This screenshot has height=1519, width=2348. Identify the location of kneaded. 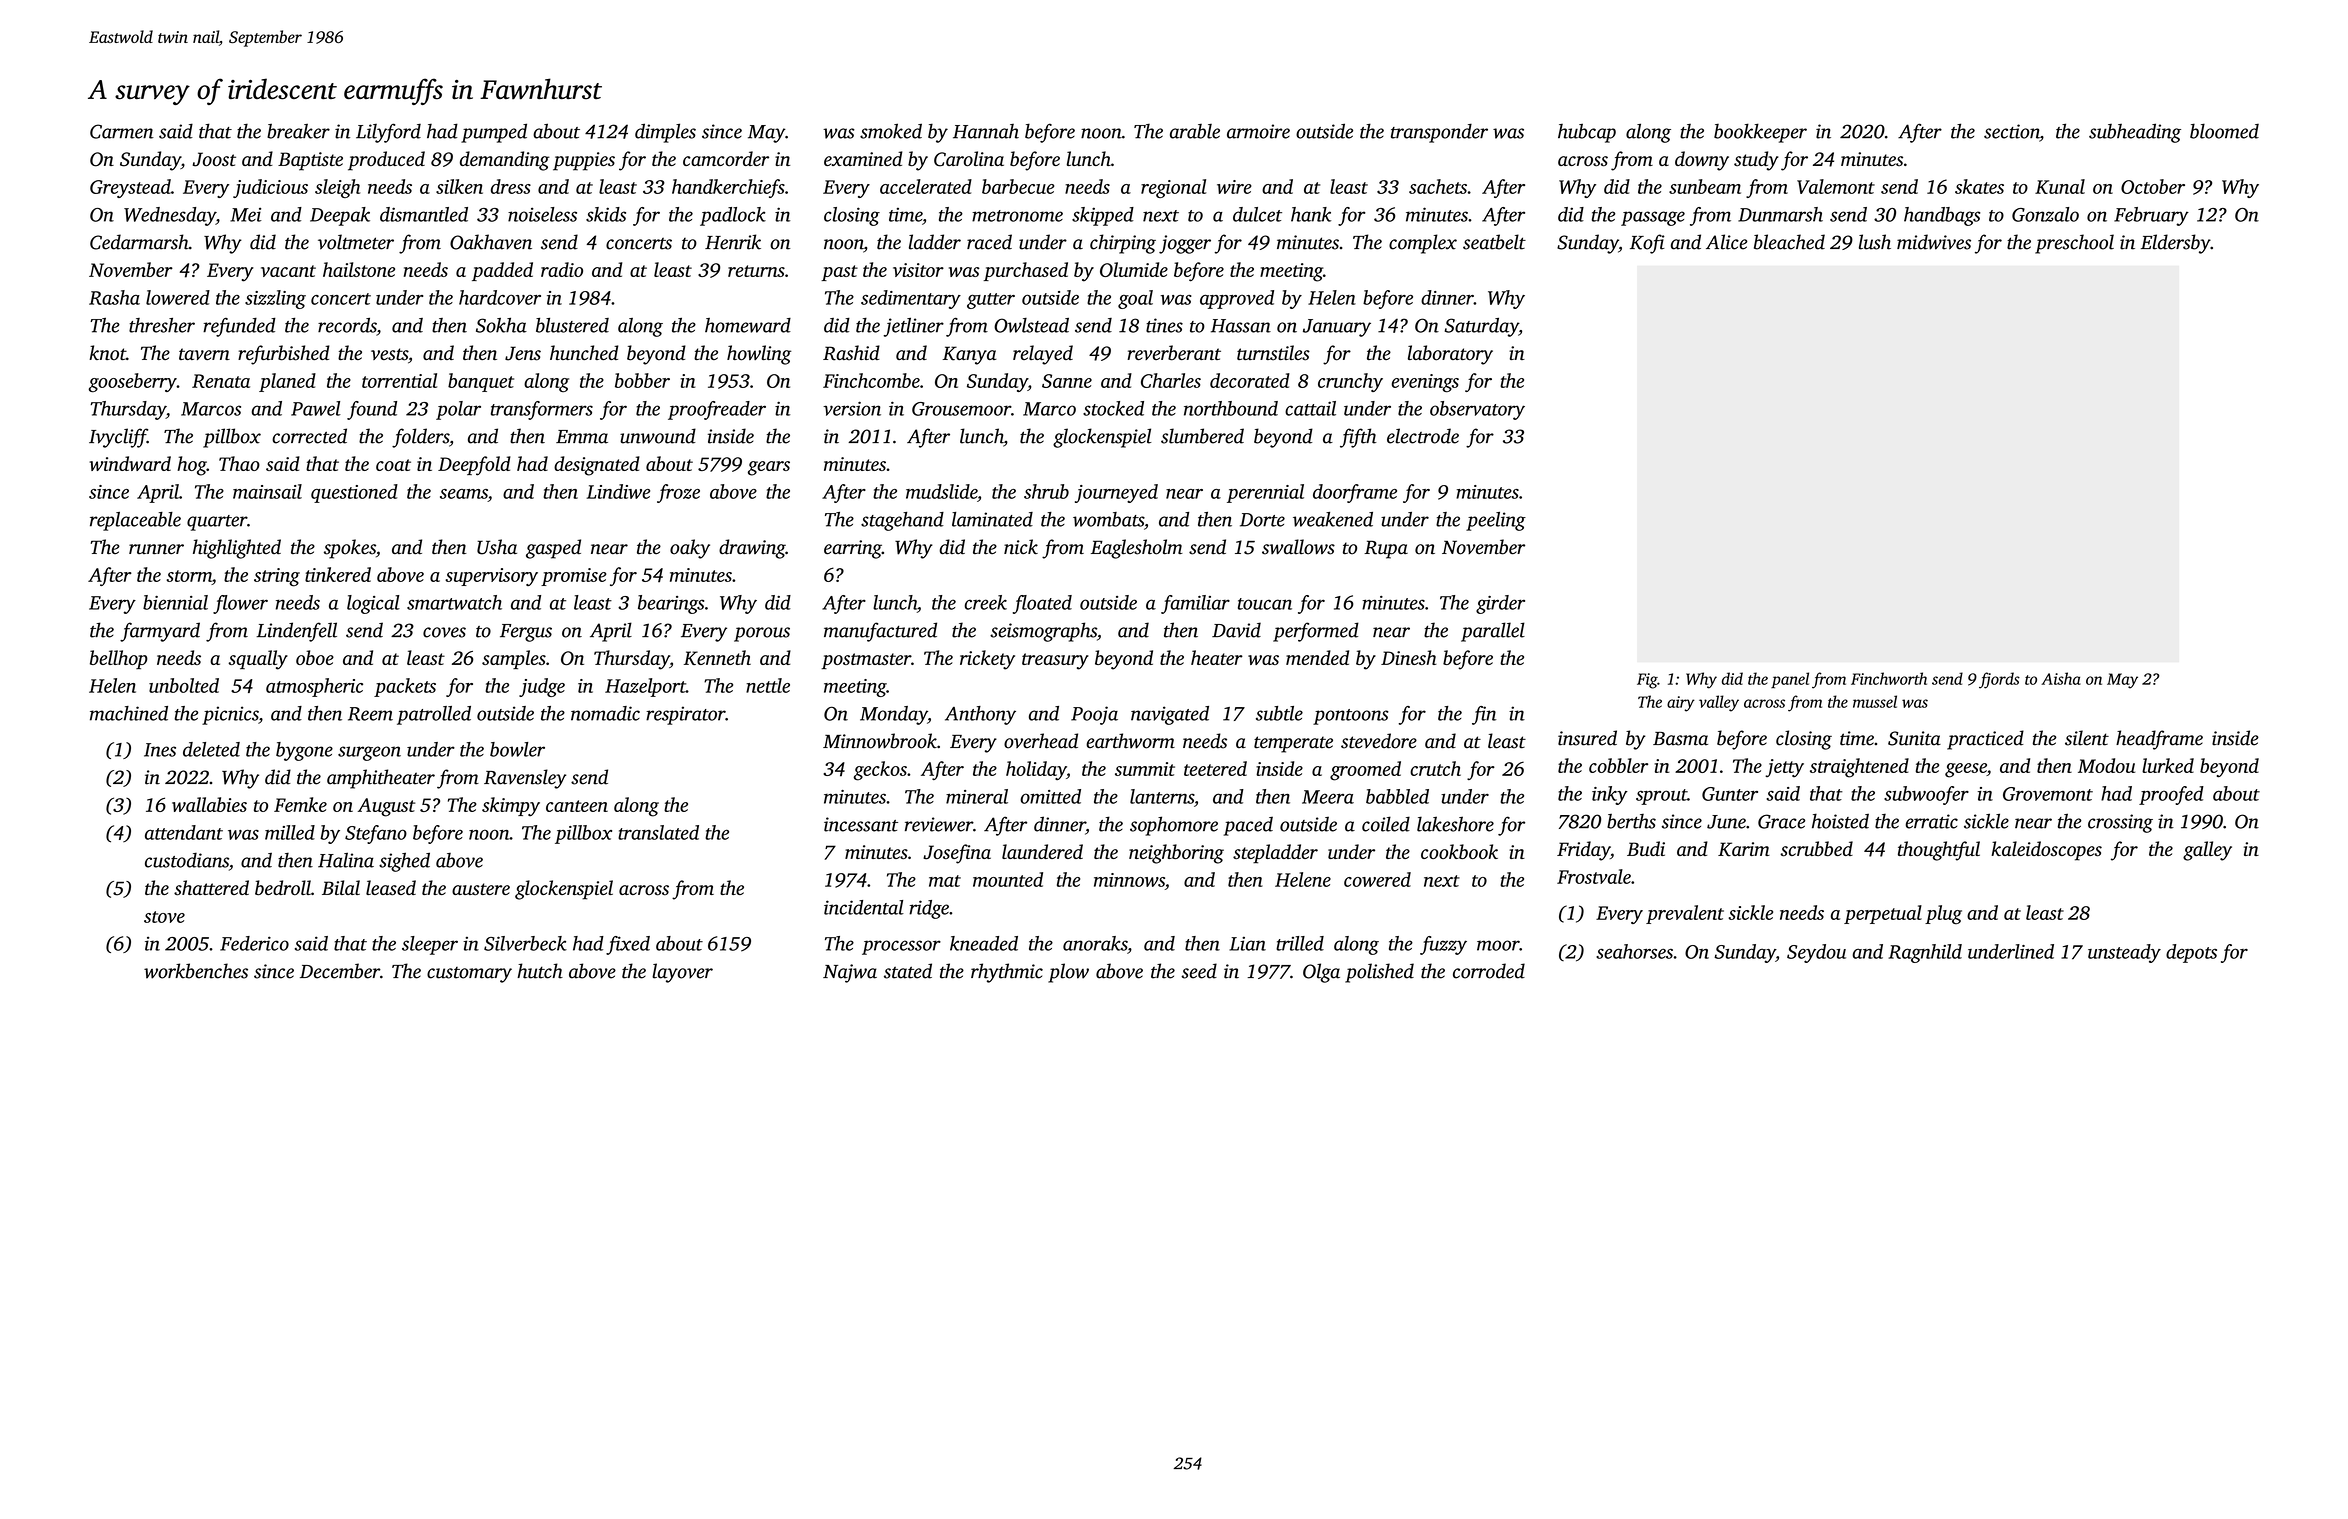
(984, 943).
